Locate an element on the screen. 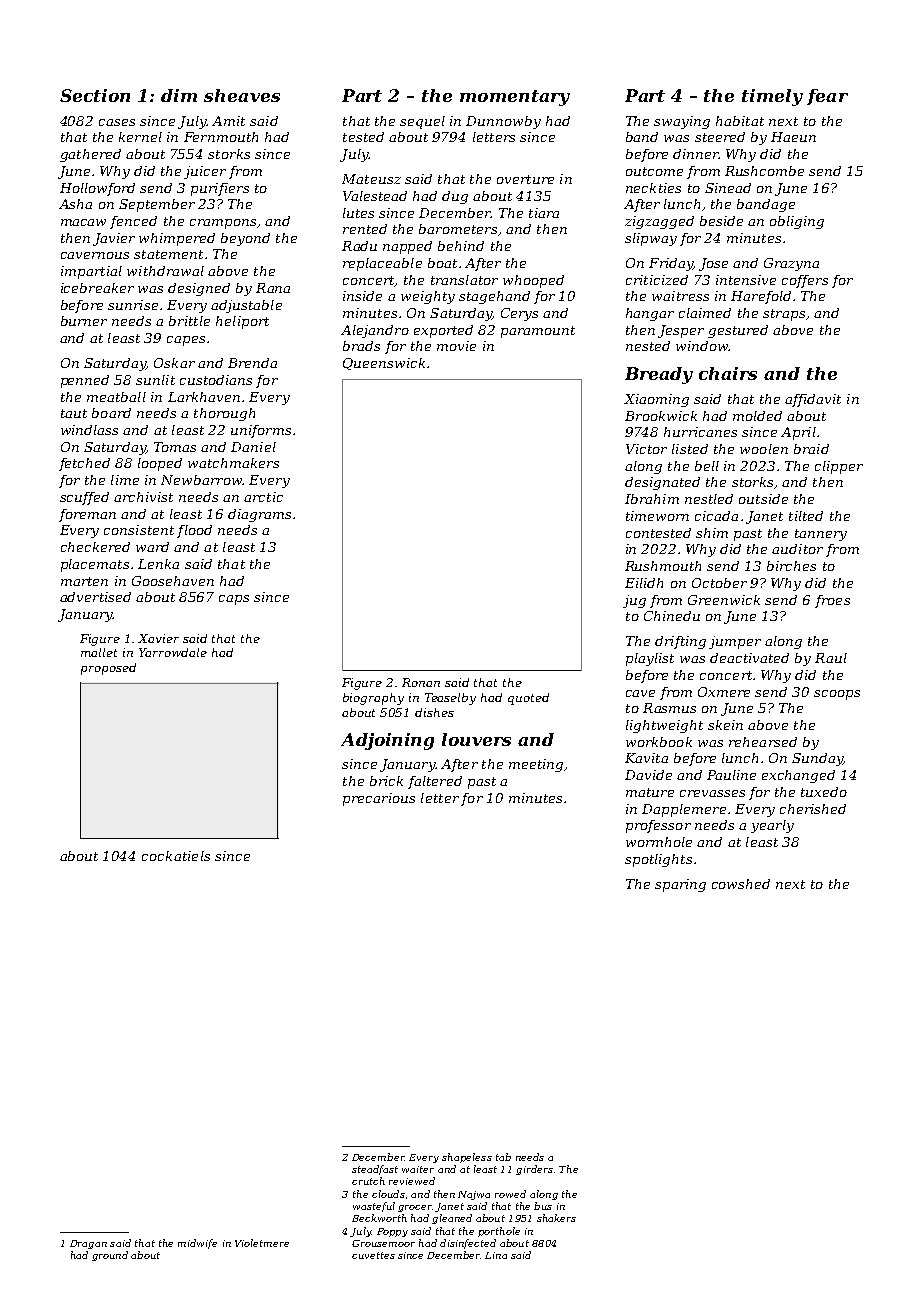 The image size is (924, 1308). drifting is located at coordinates (680, 642).
